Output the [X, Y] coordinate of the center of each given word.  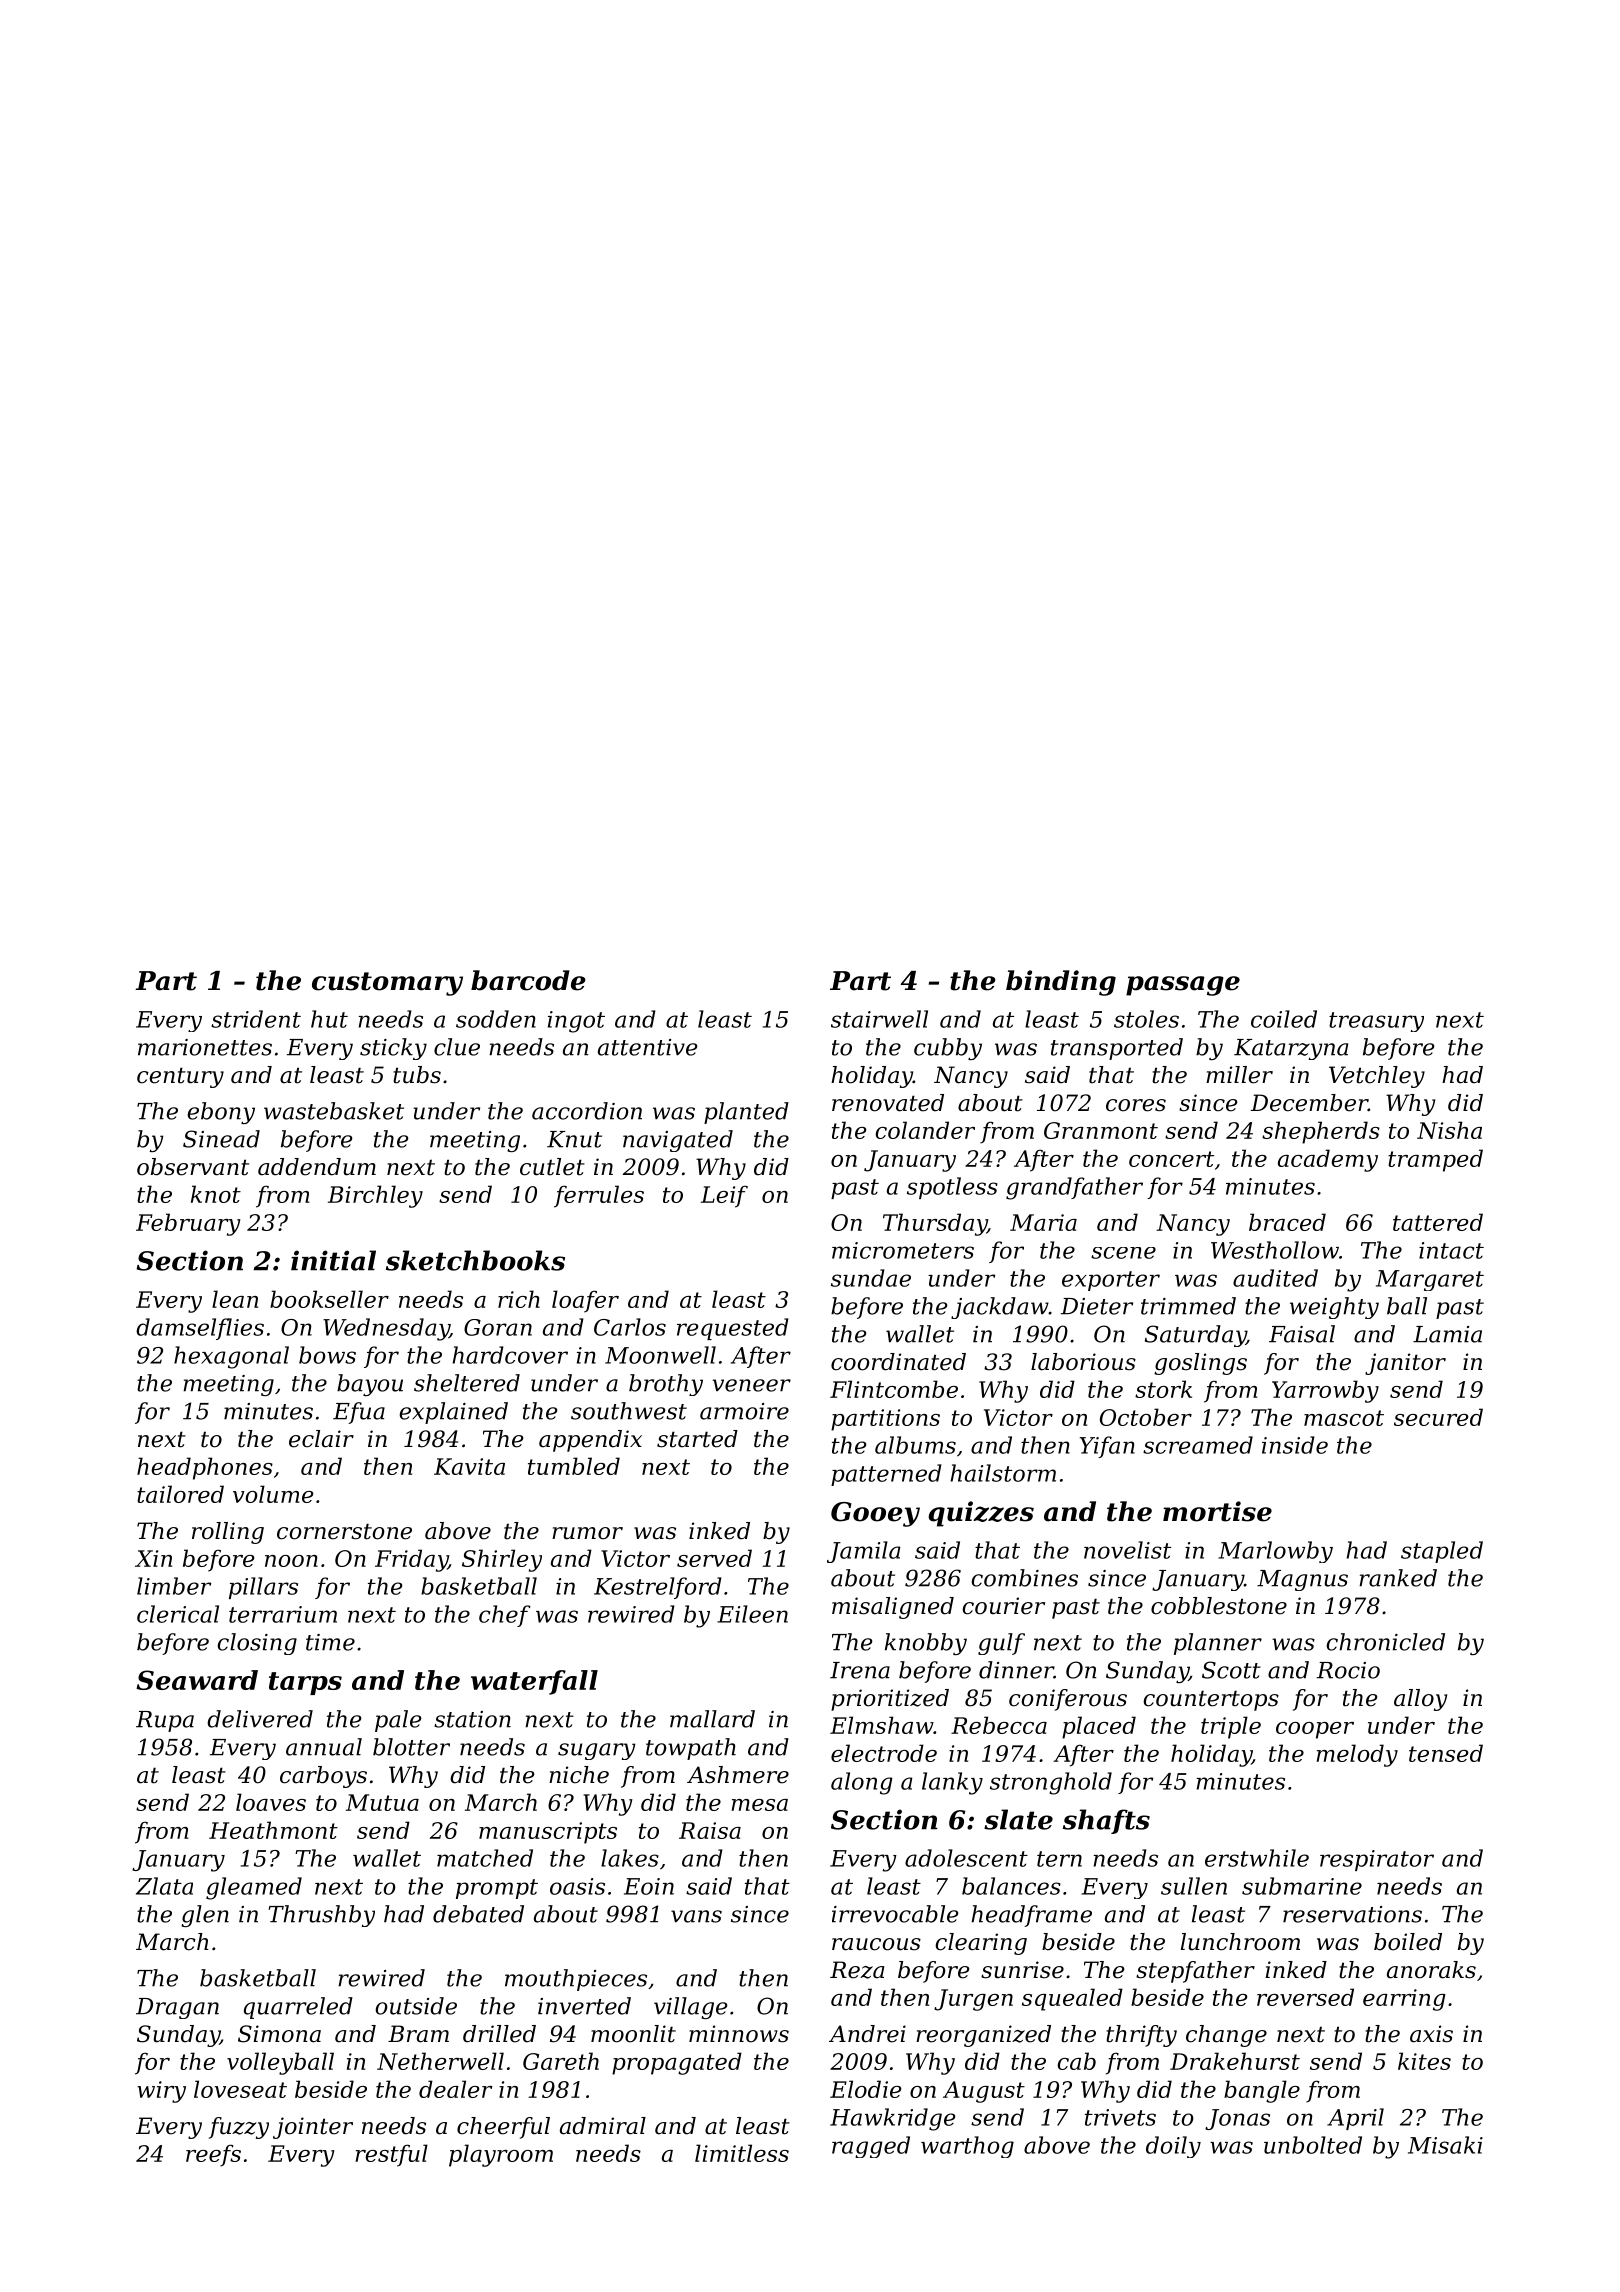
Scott [1231, 1670]
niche [579, 1775]
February [188, 1224]
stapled [1442, 1552]
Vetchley [1377, 1077]
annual [324, 1747]
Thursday [935, 1224]
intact [1451, 1250]
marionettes [205, 1047]
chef [505, 1616]
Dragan [177, 2008]
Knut [574, 1139]
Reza [857, 1970]
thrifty [1141, 2036]
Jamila [864, 1552]
